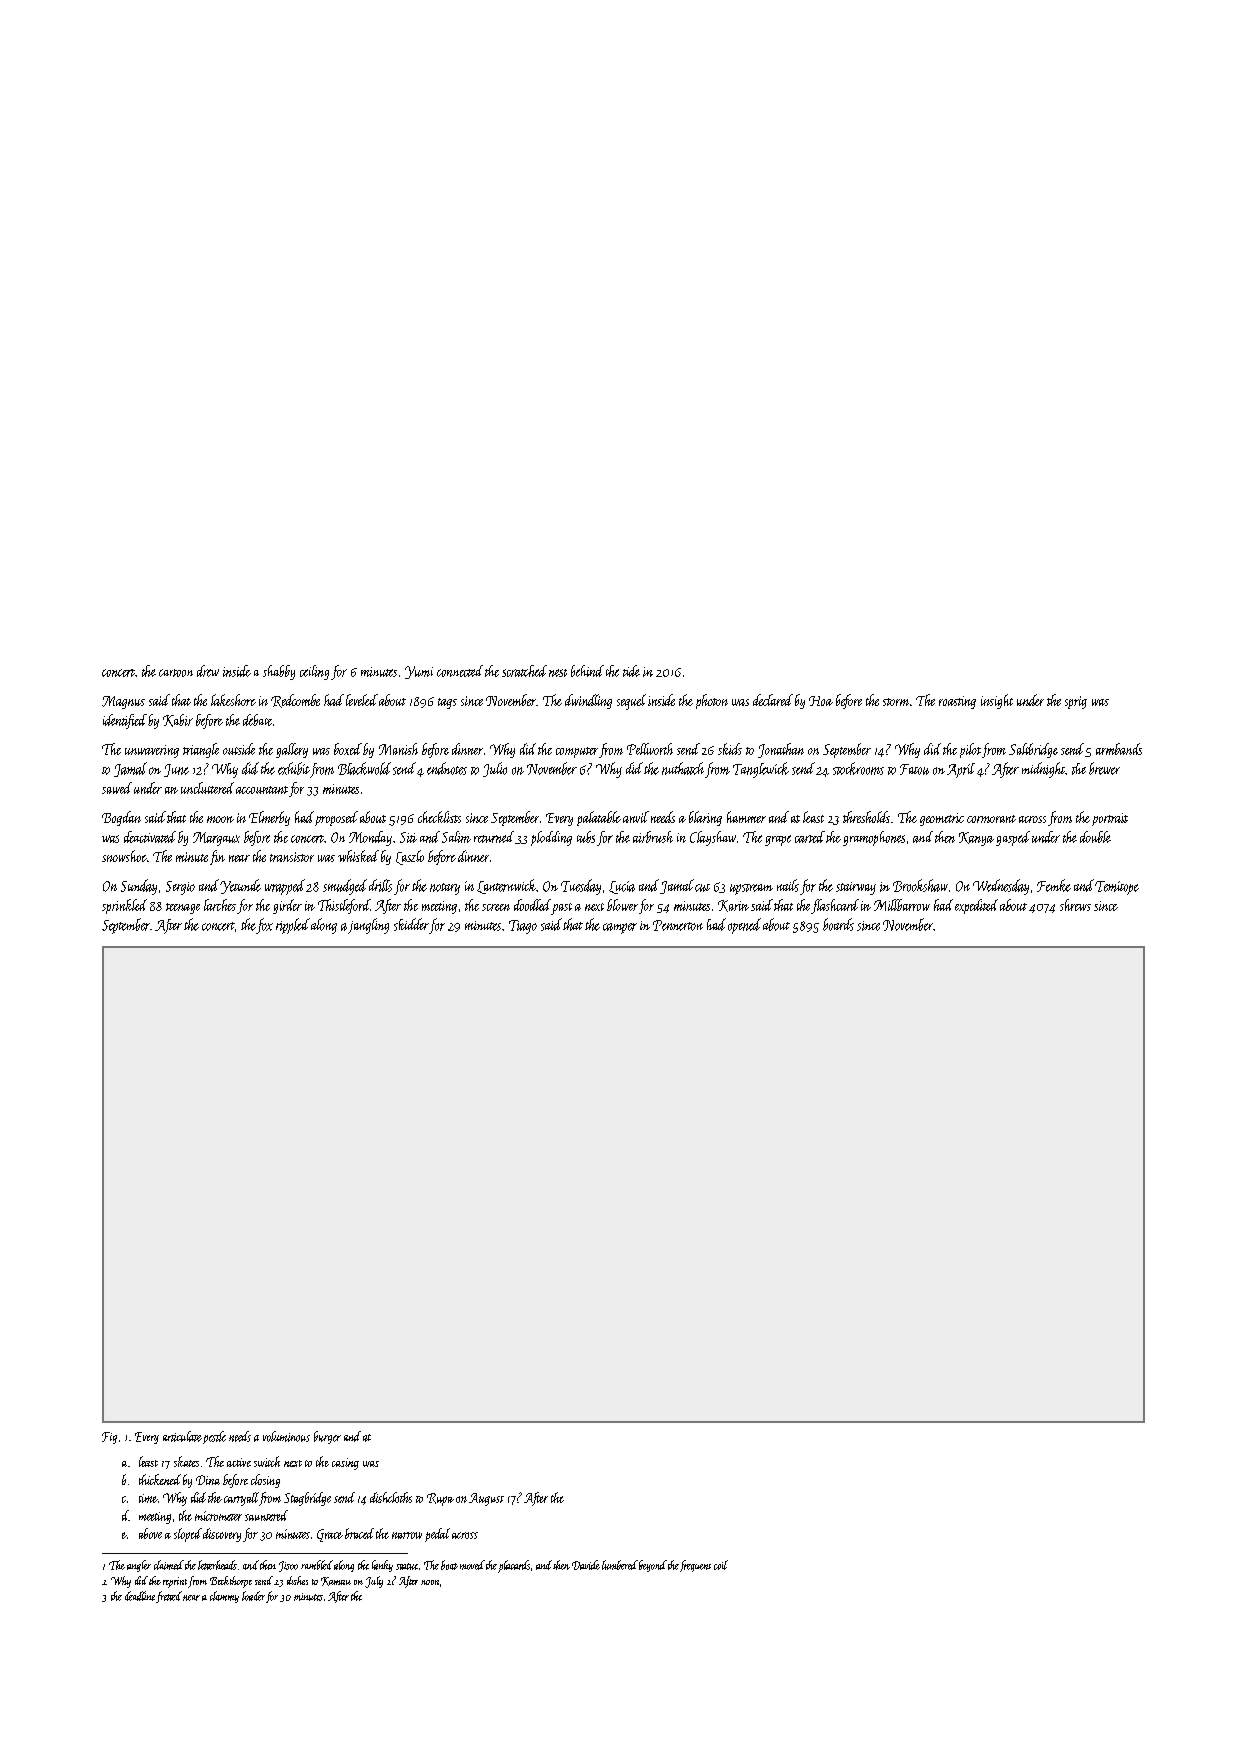  Describe the element at coordinates (721, 1565) in the page. I see `coil` at that location.
